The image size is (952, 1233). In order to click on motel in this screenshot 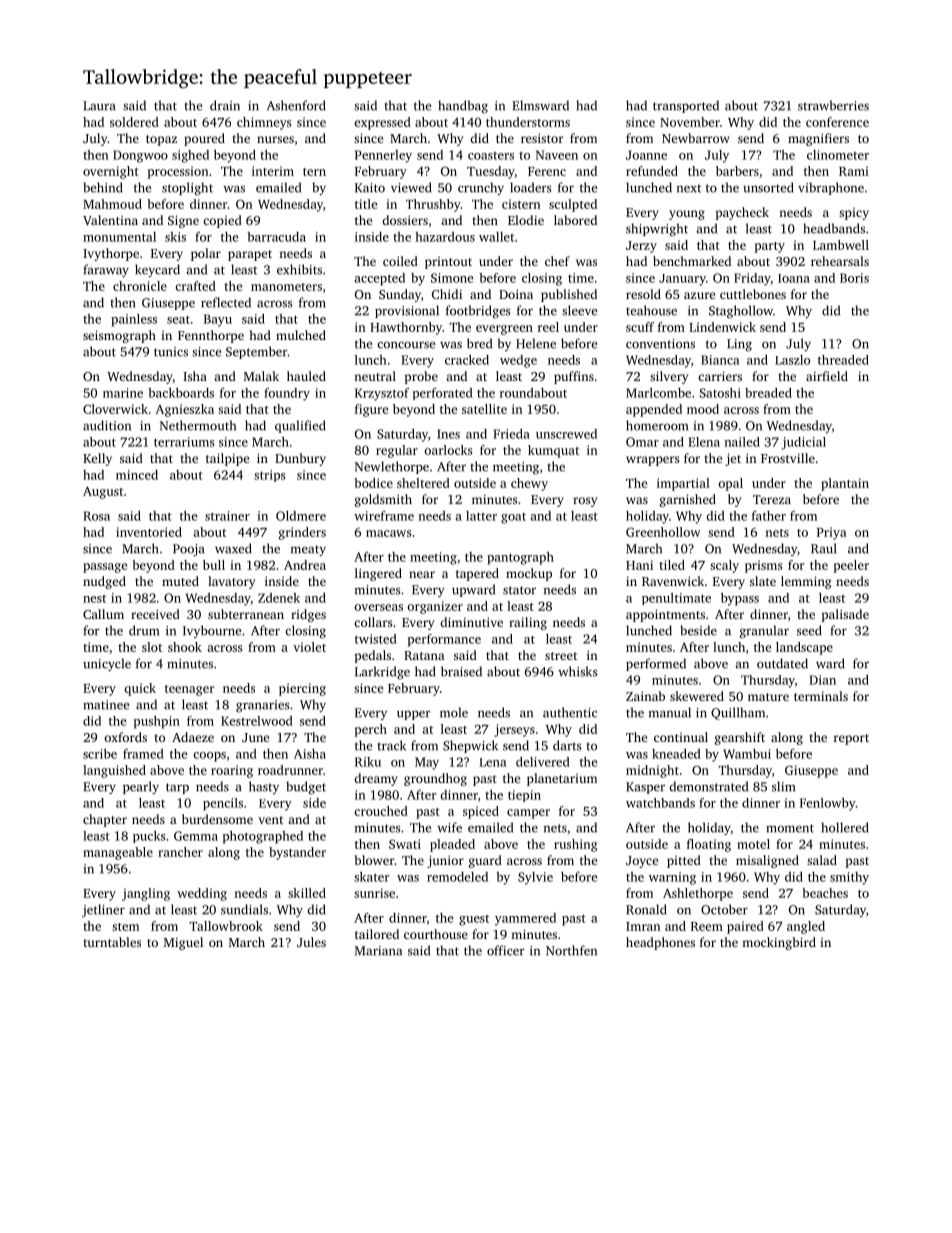, I will do `click(753, 844)`.
